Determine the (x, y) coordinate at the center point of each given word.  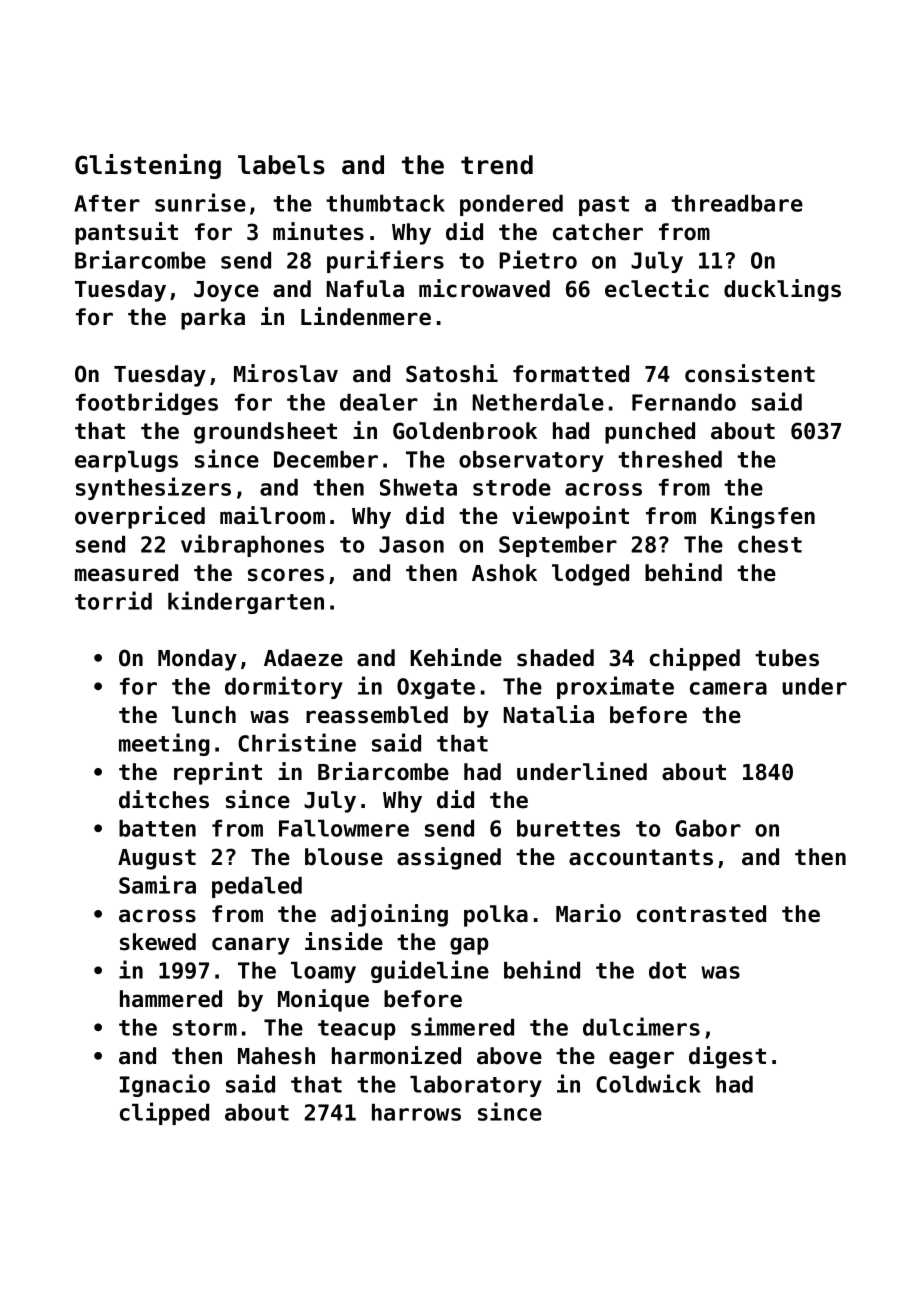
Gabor (708, 828)
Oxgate (436, 688)
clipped (164, 1113)
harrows (416, 1112)
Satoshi (452, 373)
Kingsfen (763, 517)
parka (213, 319)
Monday (197, 660)
